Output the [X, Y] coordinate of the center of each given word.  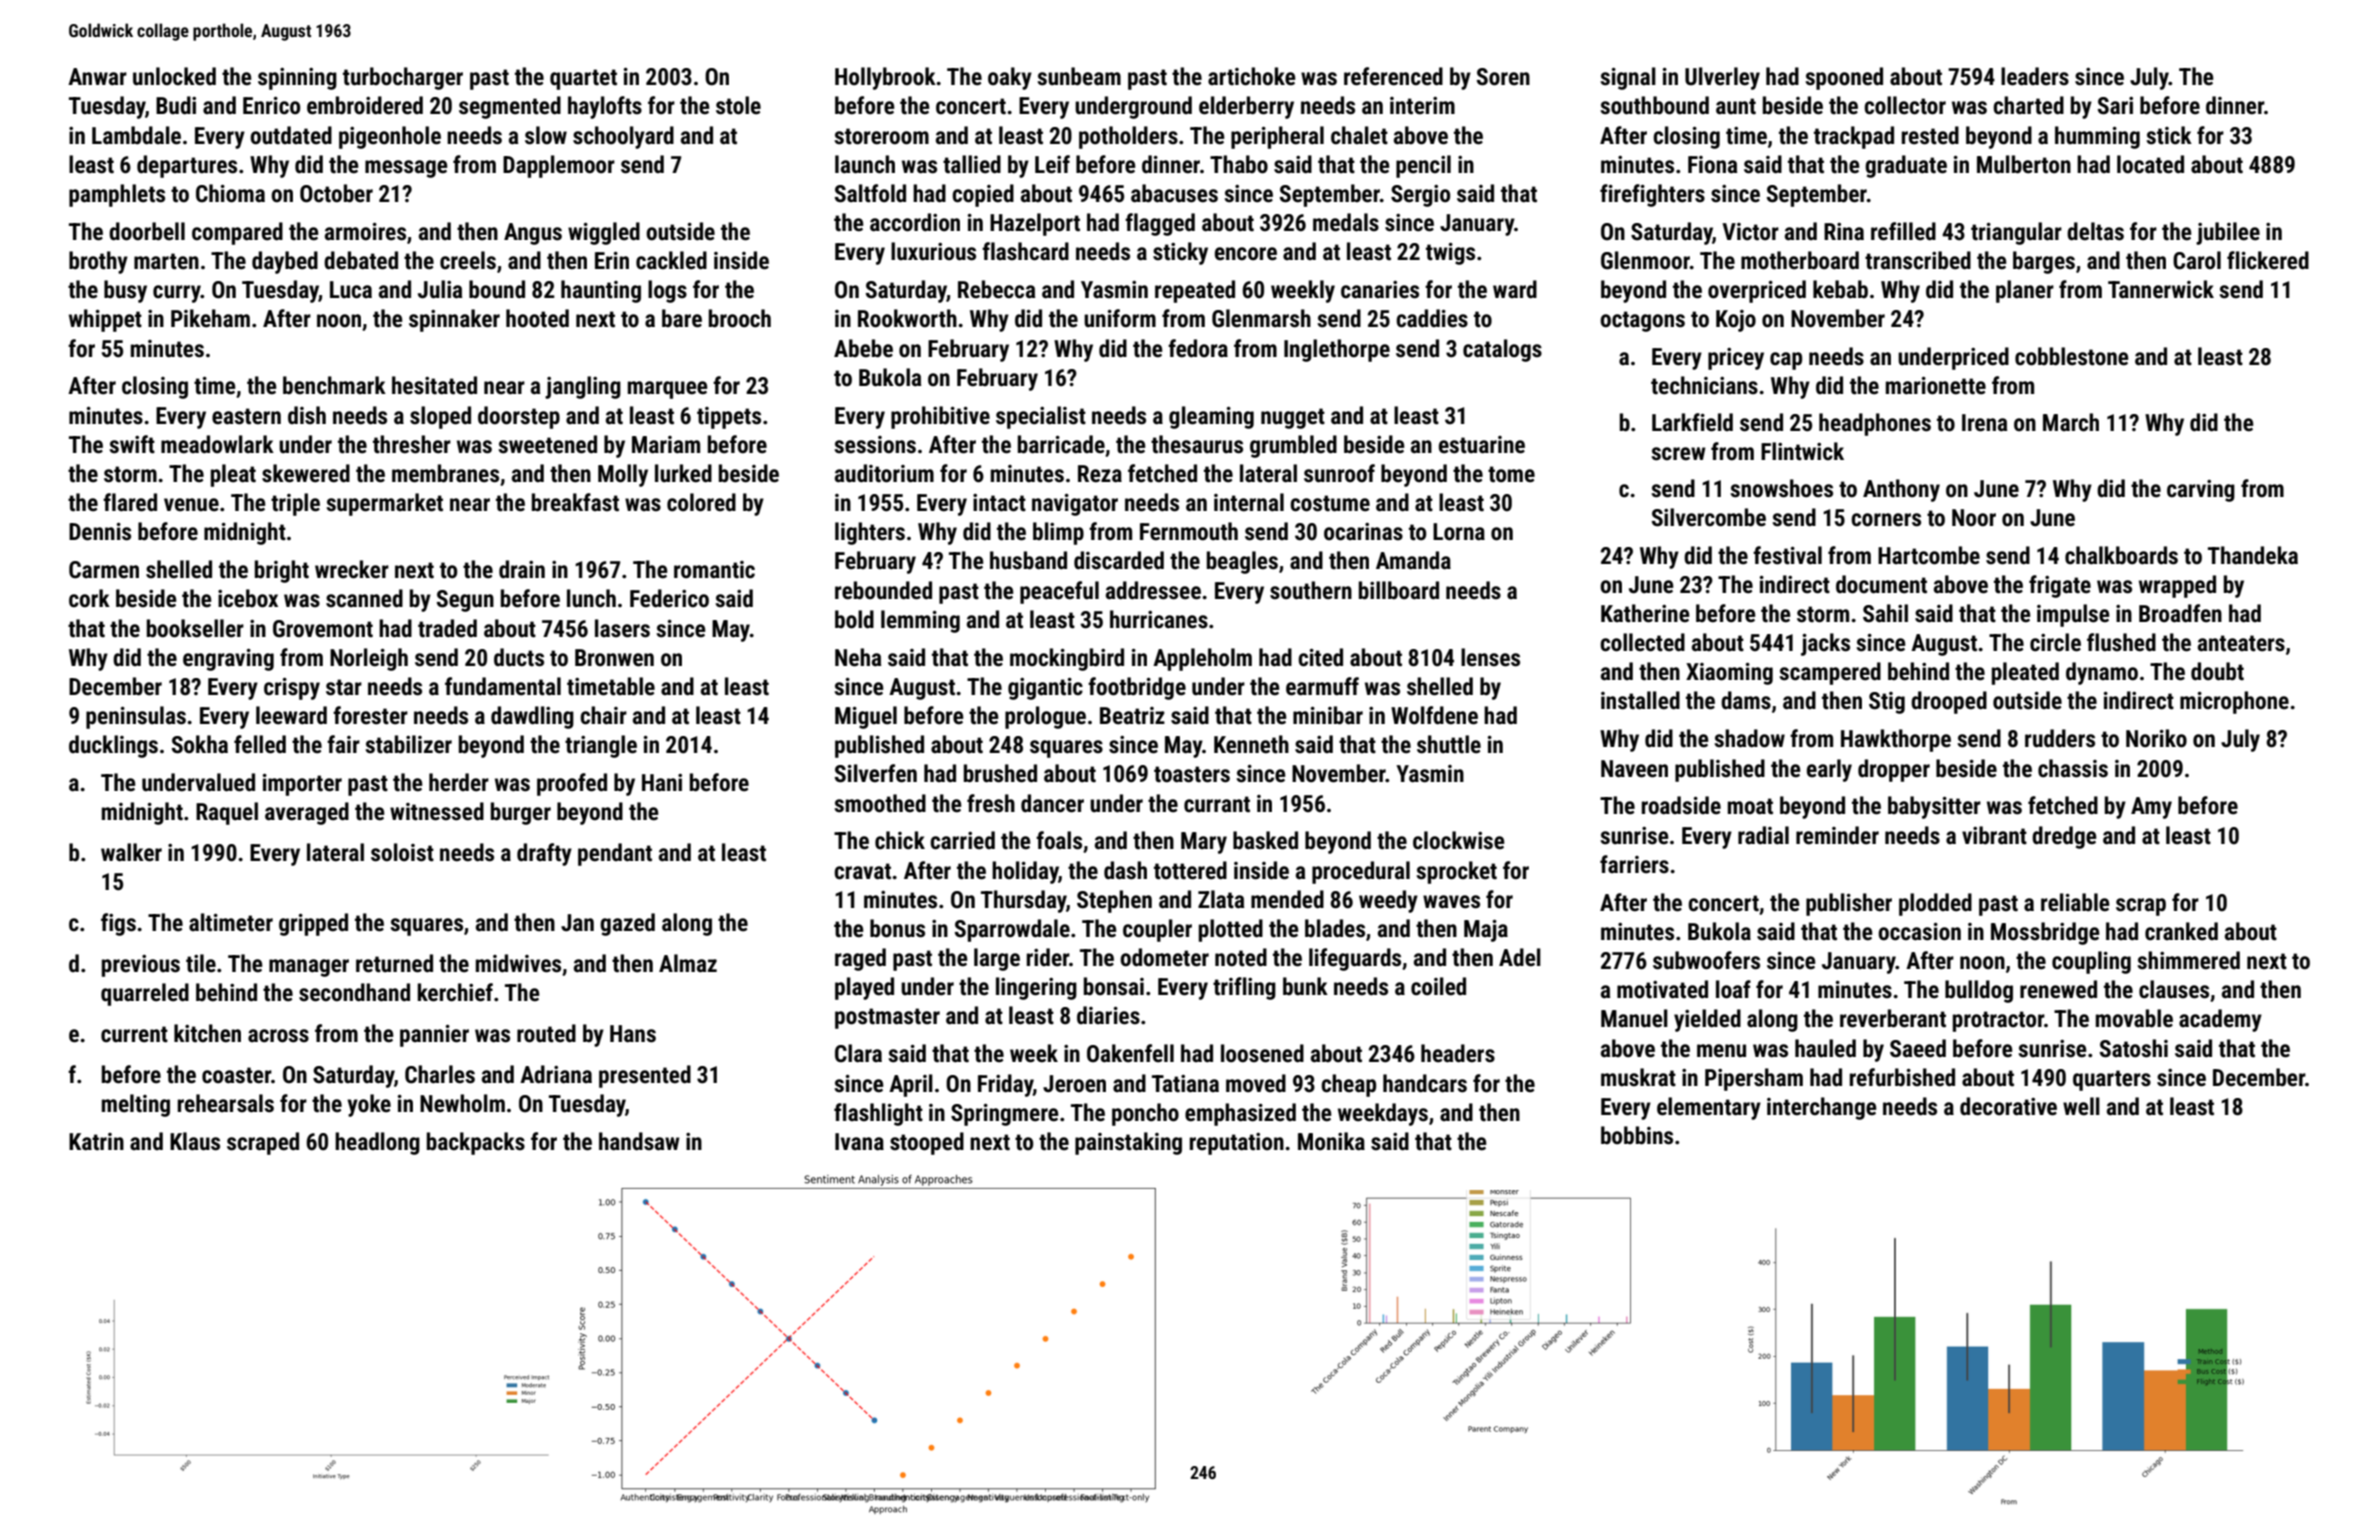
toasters [1192, 774]
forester [370, 715]
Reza [1100, 474]
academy [2220, 1020]
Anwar [97, 77]
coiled [1438, 986]
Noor [1974, 518]
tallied [972, 164]
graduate [1906, 166]
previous [141, 966]
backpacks [476, 1143]
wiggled [604, 233]
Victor [1750, 232]
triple [295, 504]
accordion [915, 222]
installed [1640, 700]
